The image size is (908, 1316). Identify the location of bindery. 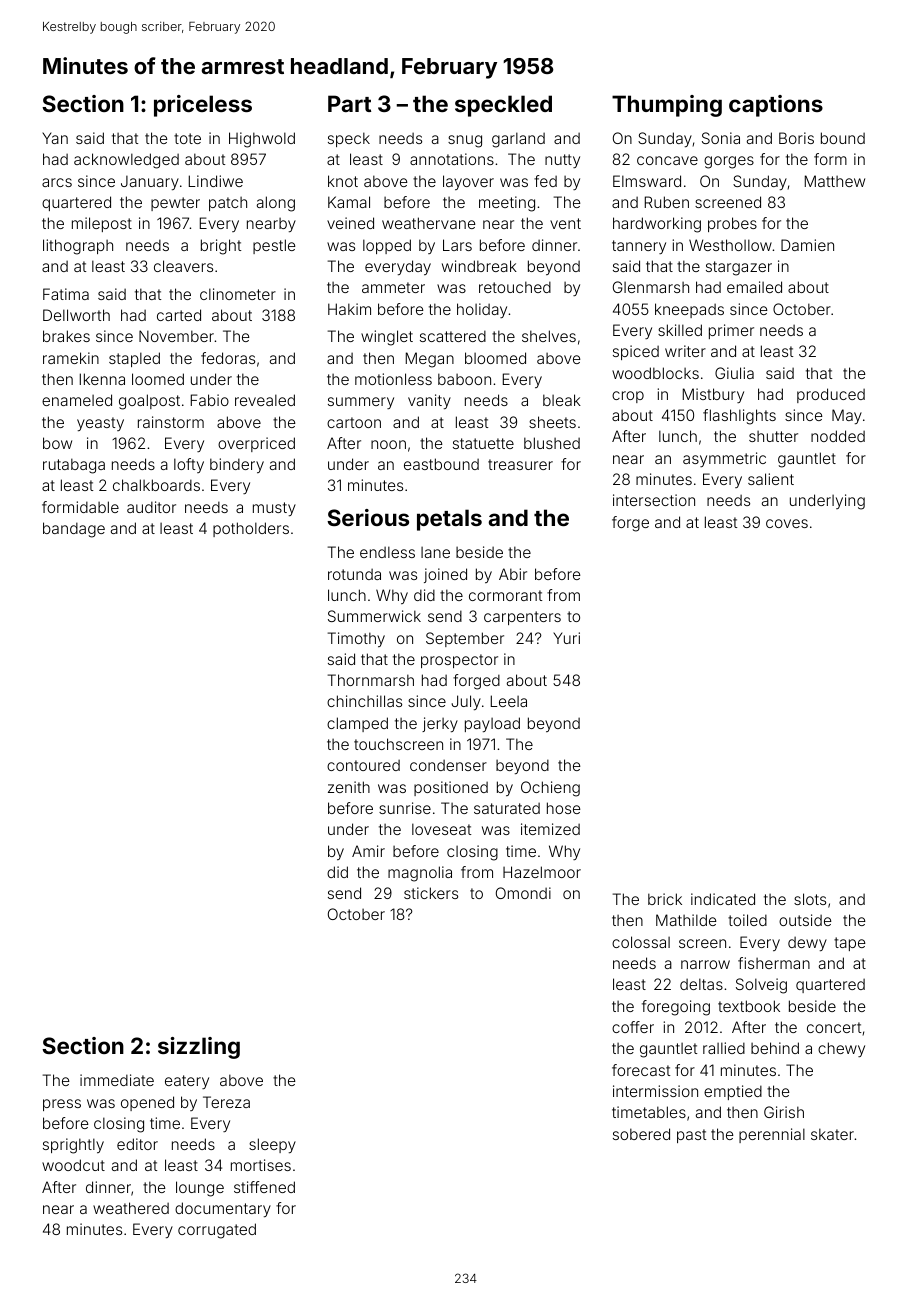
(237, 465).
